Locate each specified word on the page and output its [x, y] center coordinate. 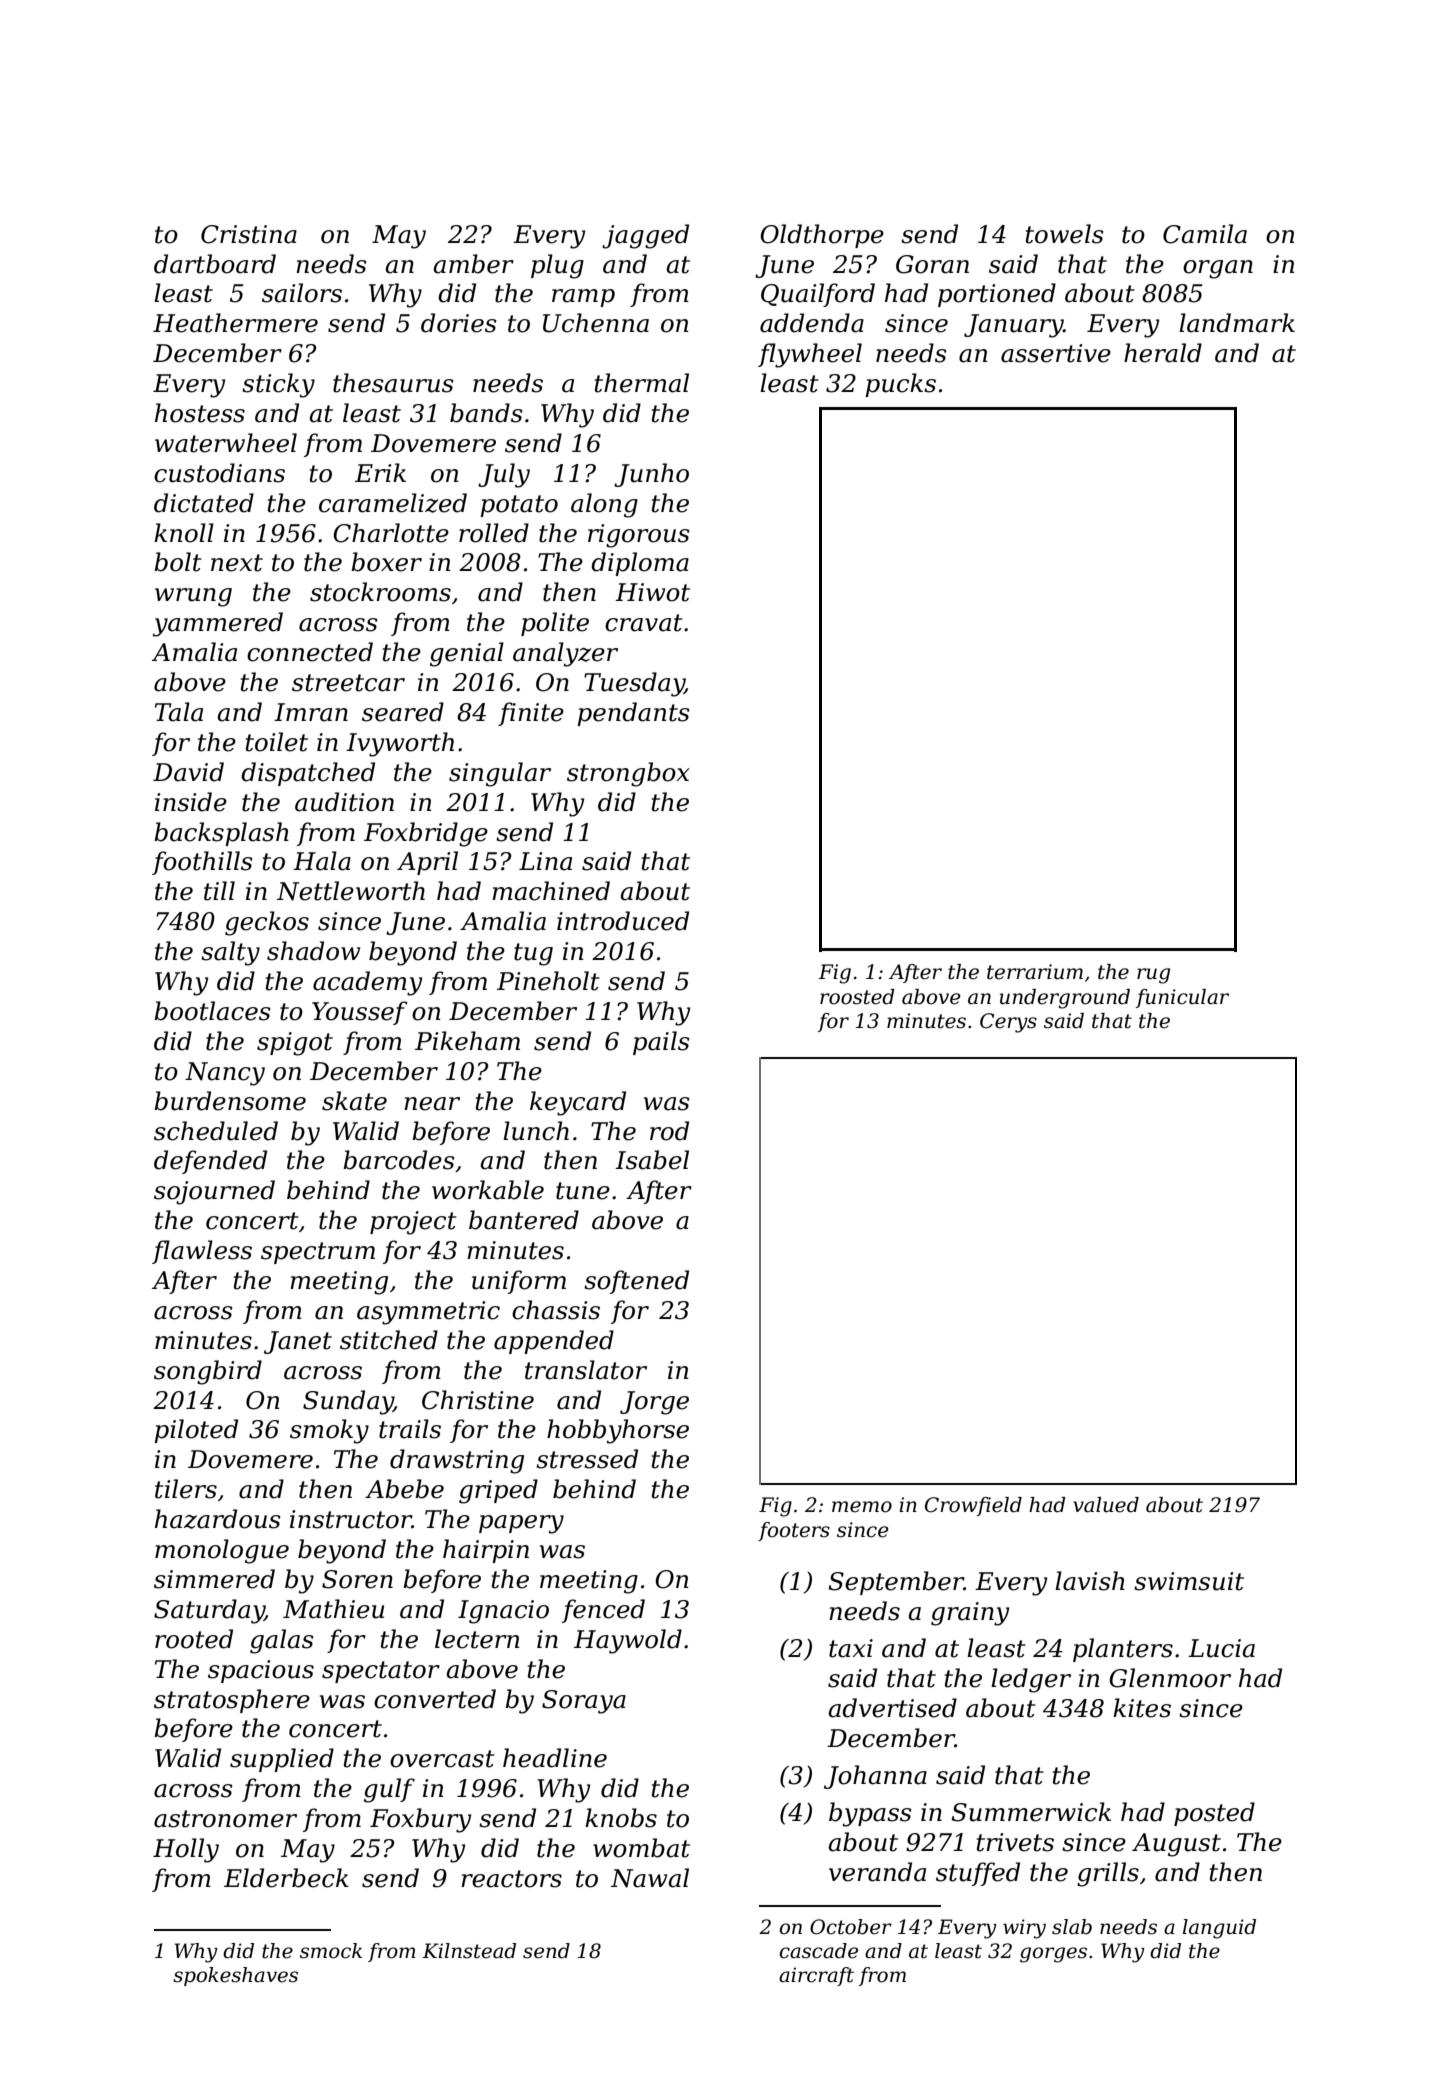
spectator [381, 1672]
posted [1214, 1814]
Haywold [628, 1641]
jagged [645, 236]
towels [1065, 234]
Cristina [249, 234]
